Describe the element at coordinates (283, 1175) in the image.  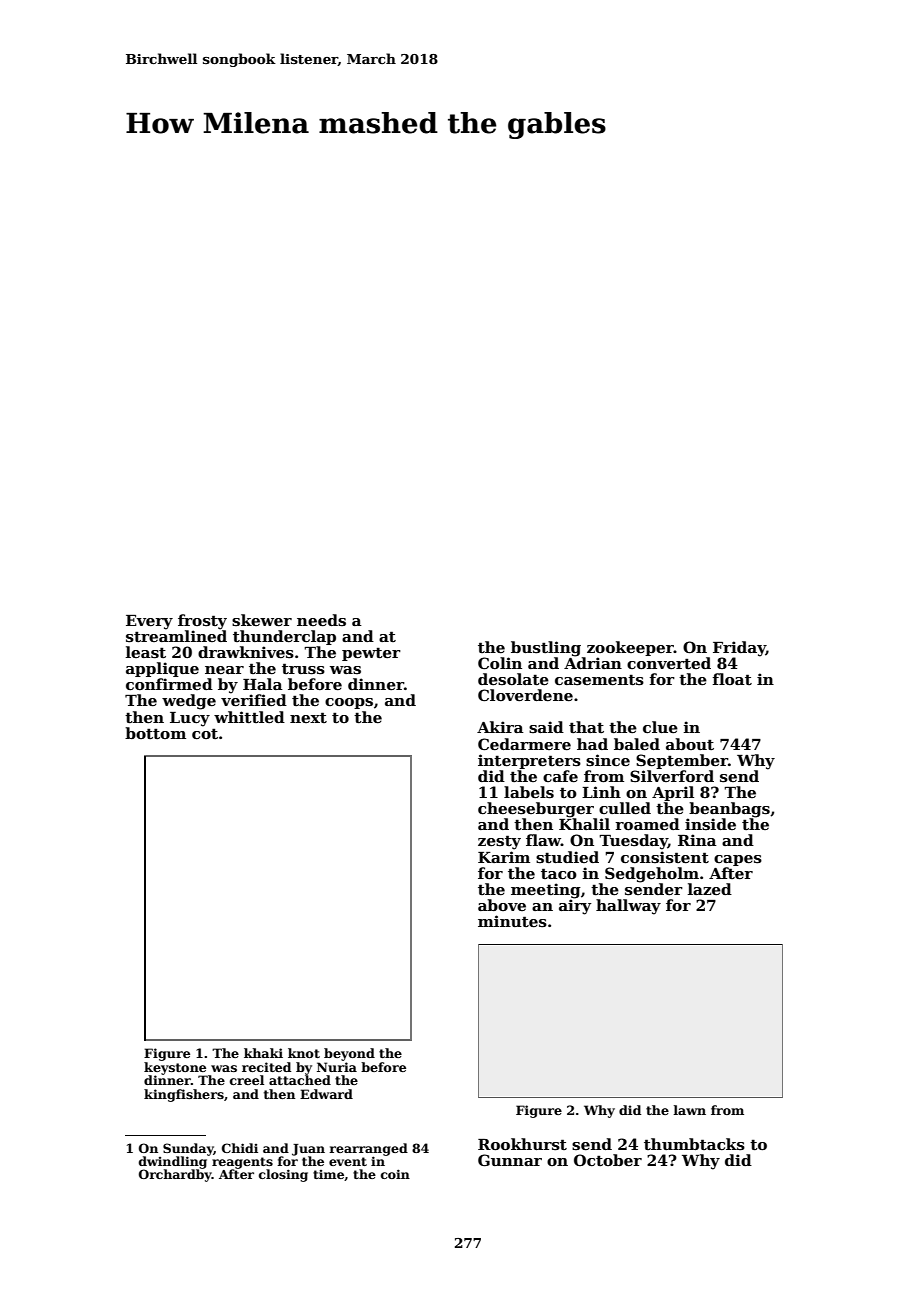
I see `closing` at that location.
